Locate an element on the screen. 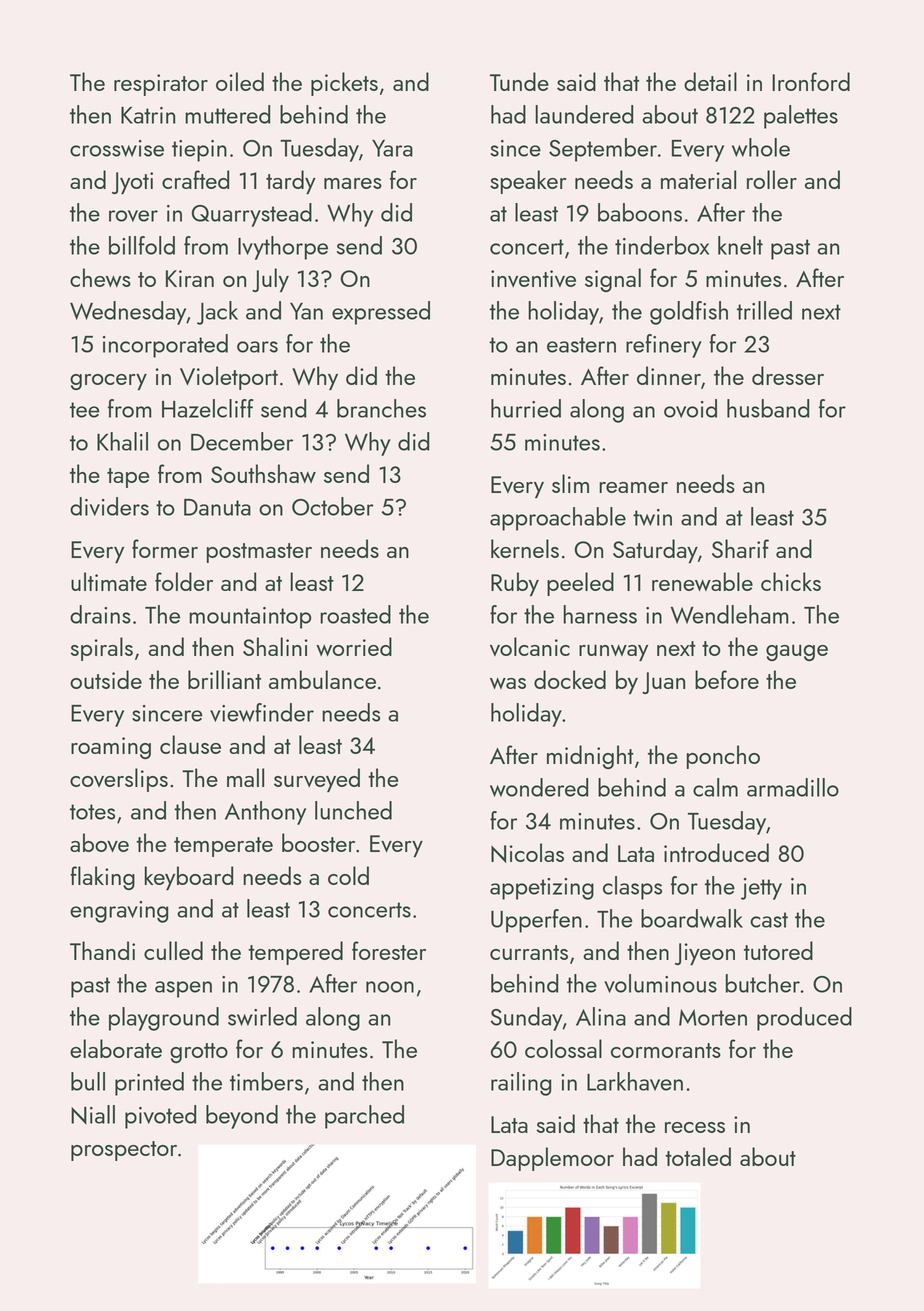 The height and width of the screenshot is (1311, 924). tempered is located at coordinates (295, 953).
